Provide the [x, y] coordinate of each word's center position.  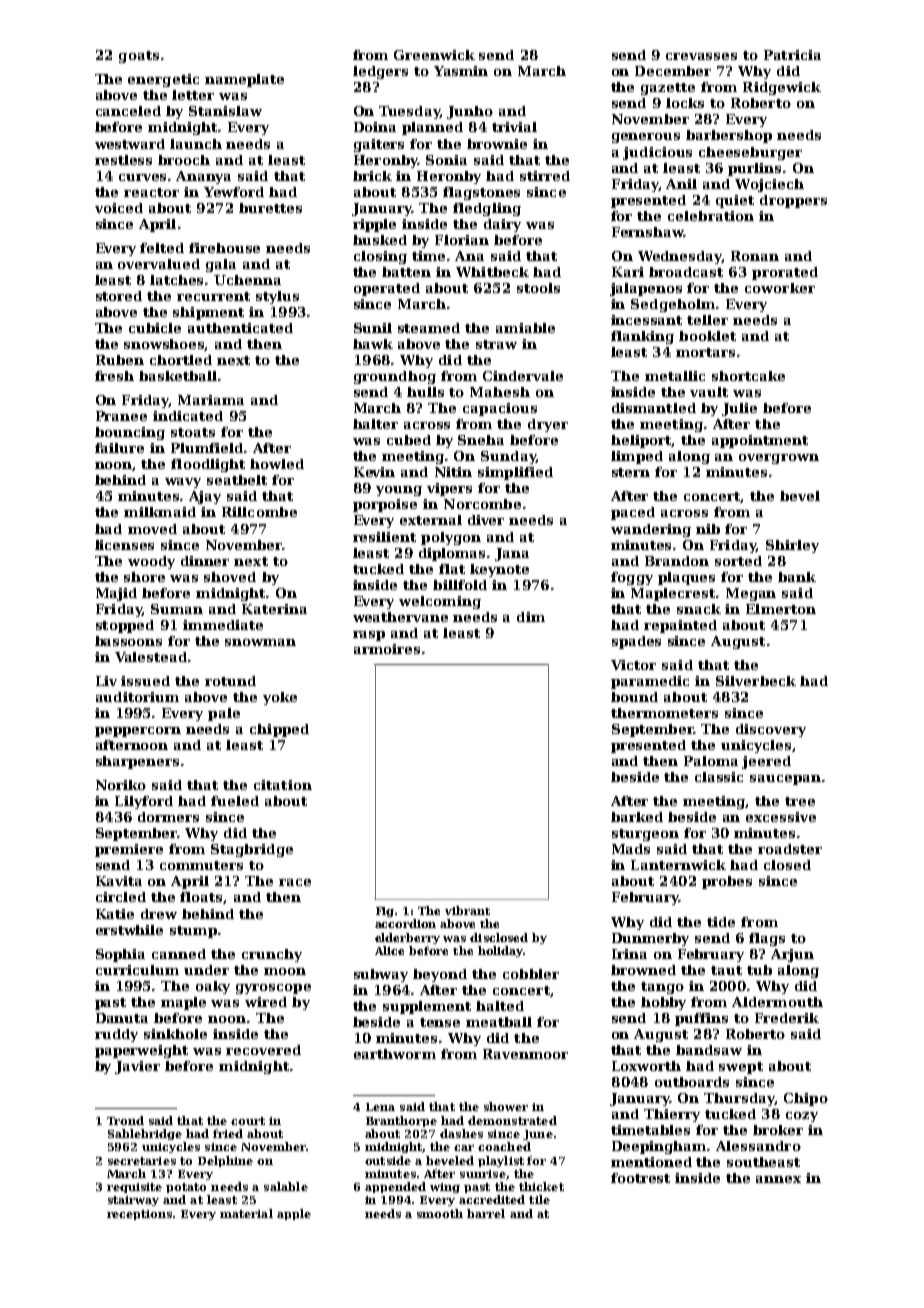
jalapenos [646, 289]
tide [721, 922]
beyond [440, 975]
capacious [500, 409]
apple [294, 1214]
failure [119, 448]
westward [130, 144]
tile [539, 1199]
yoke [280, 698]
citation [283, 785]
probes [727, 882]
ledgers [380, 72]
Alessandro [758, 1146]
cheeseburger [750, 153]
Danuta [122, 1018]
